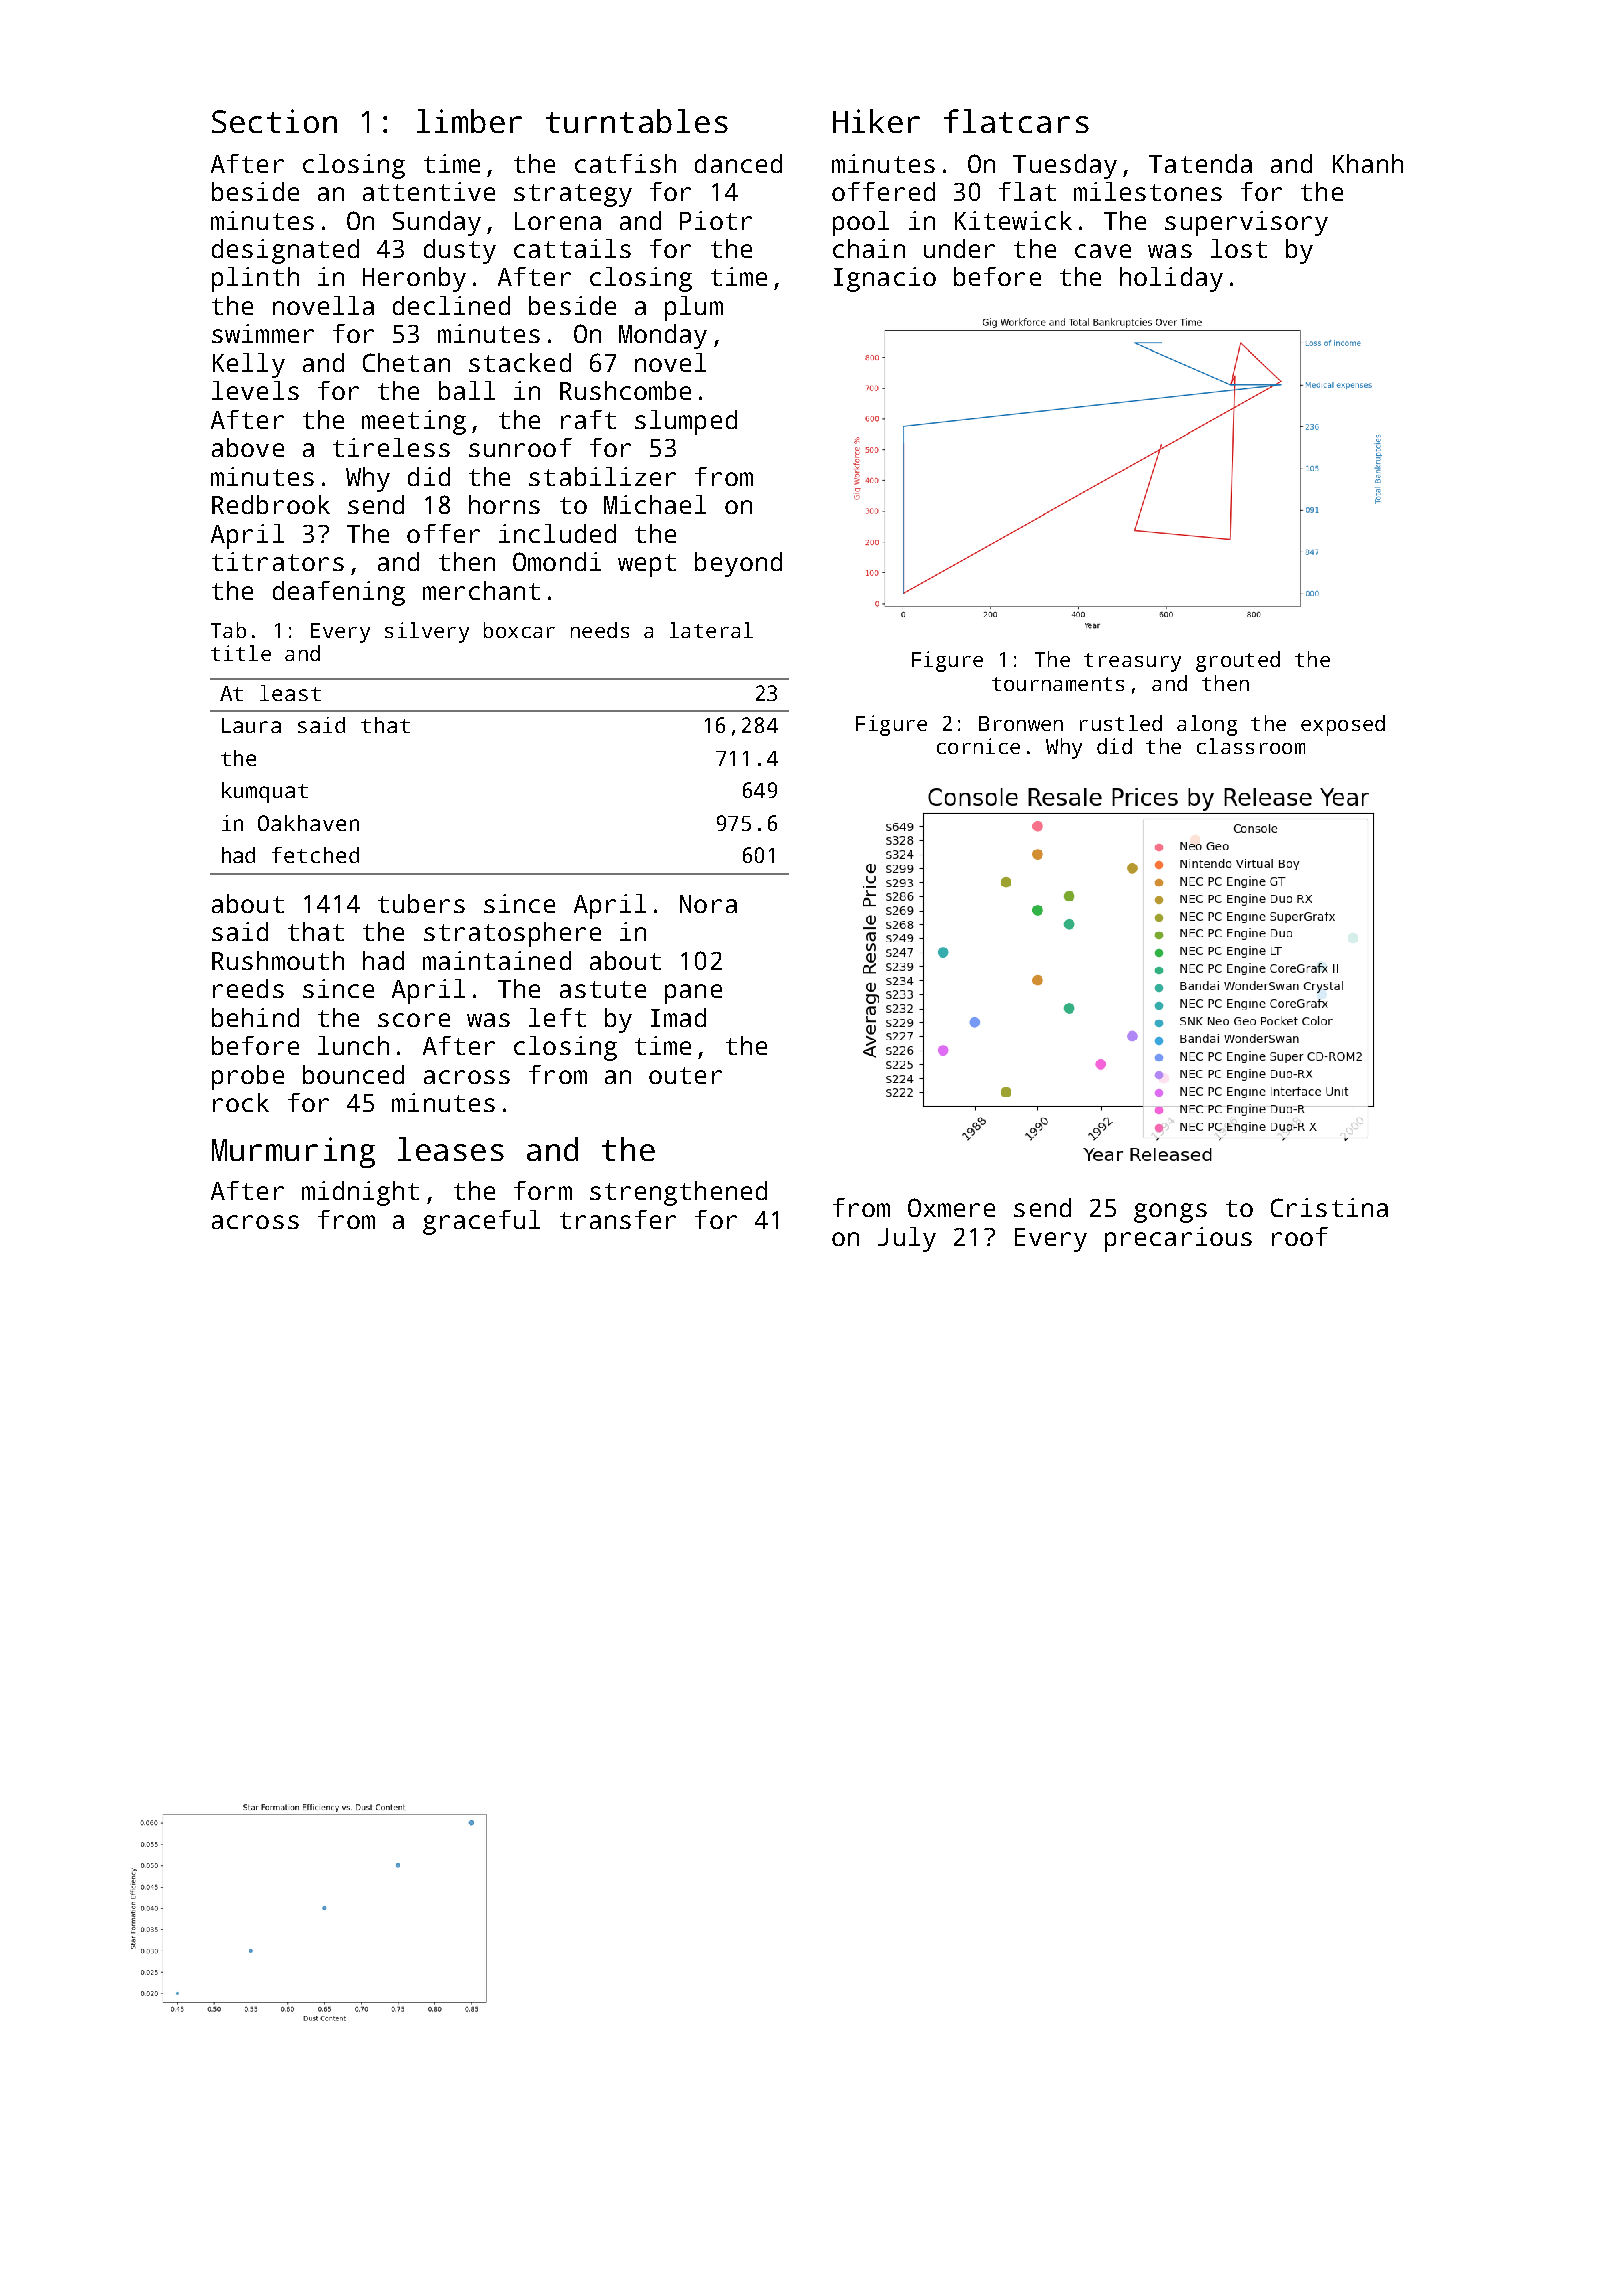 This document has width=1620, height=2292. I want to click on boxcar, so click(519, 630).
